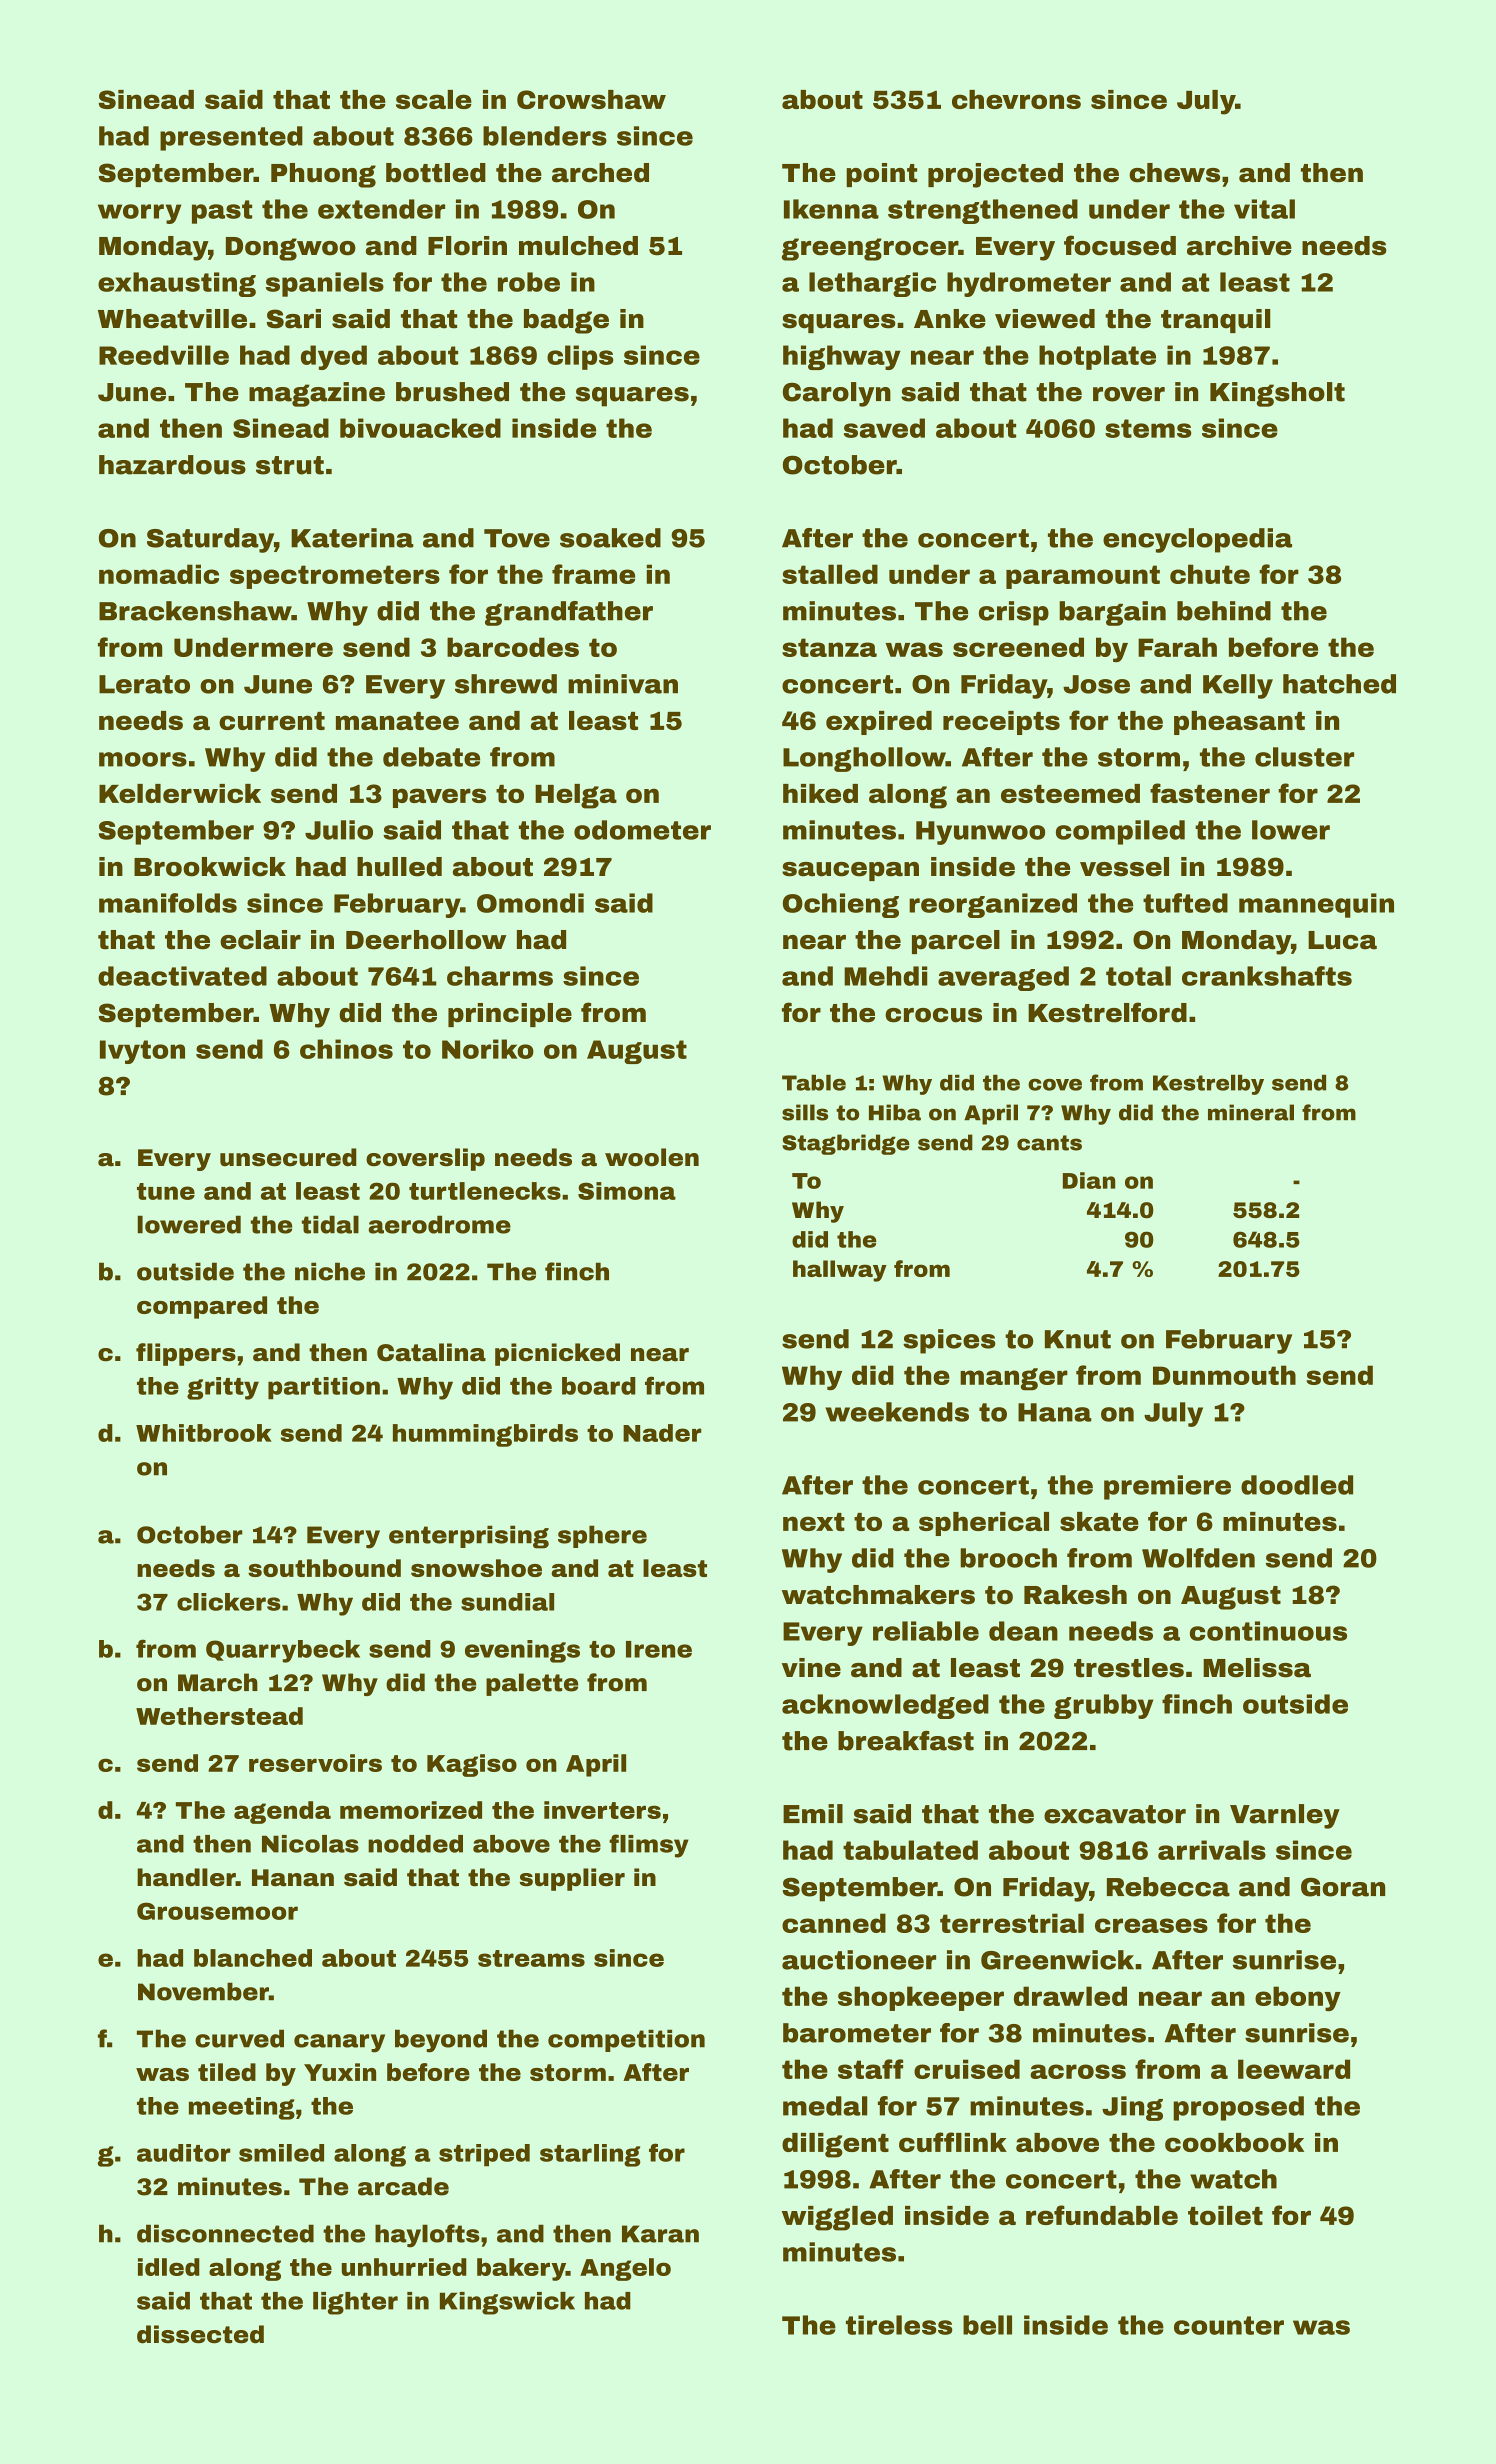 The image size is (1496, 2464). Describe the element at coordinates (1198, 1558) in the screenshot. I see `Wolfden` at that location.
